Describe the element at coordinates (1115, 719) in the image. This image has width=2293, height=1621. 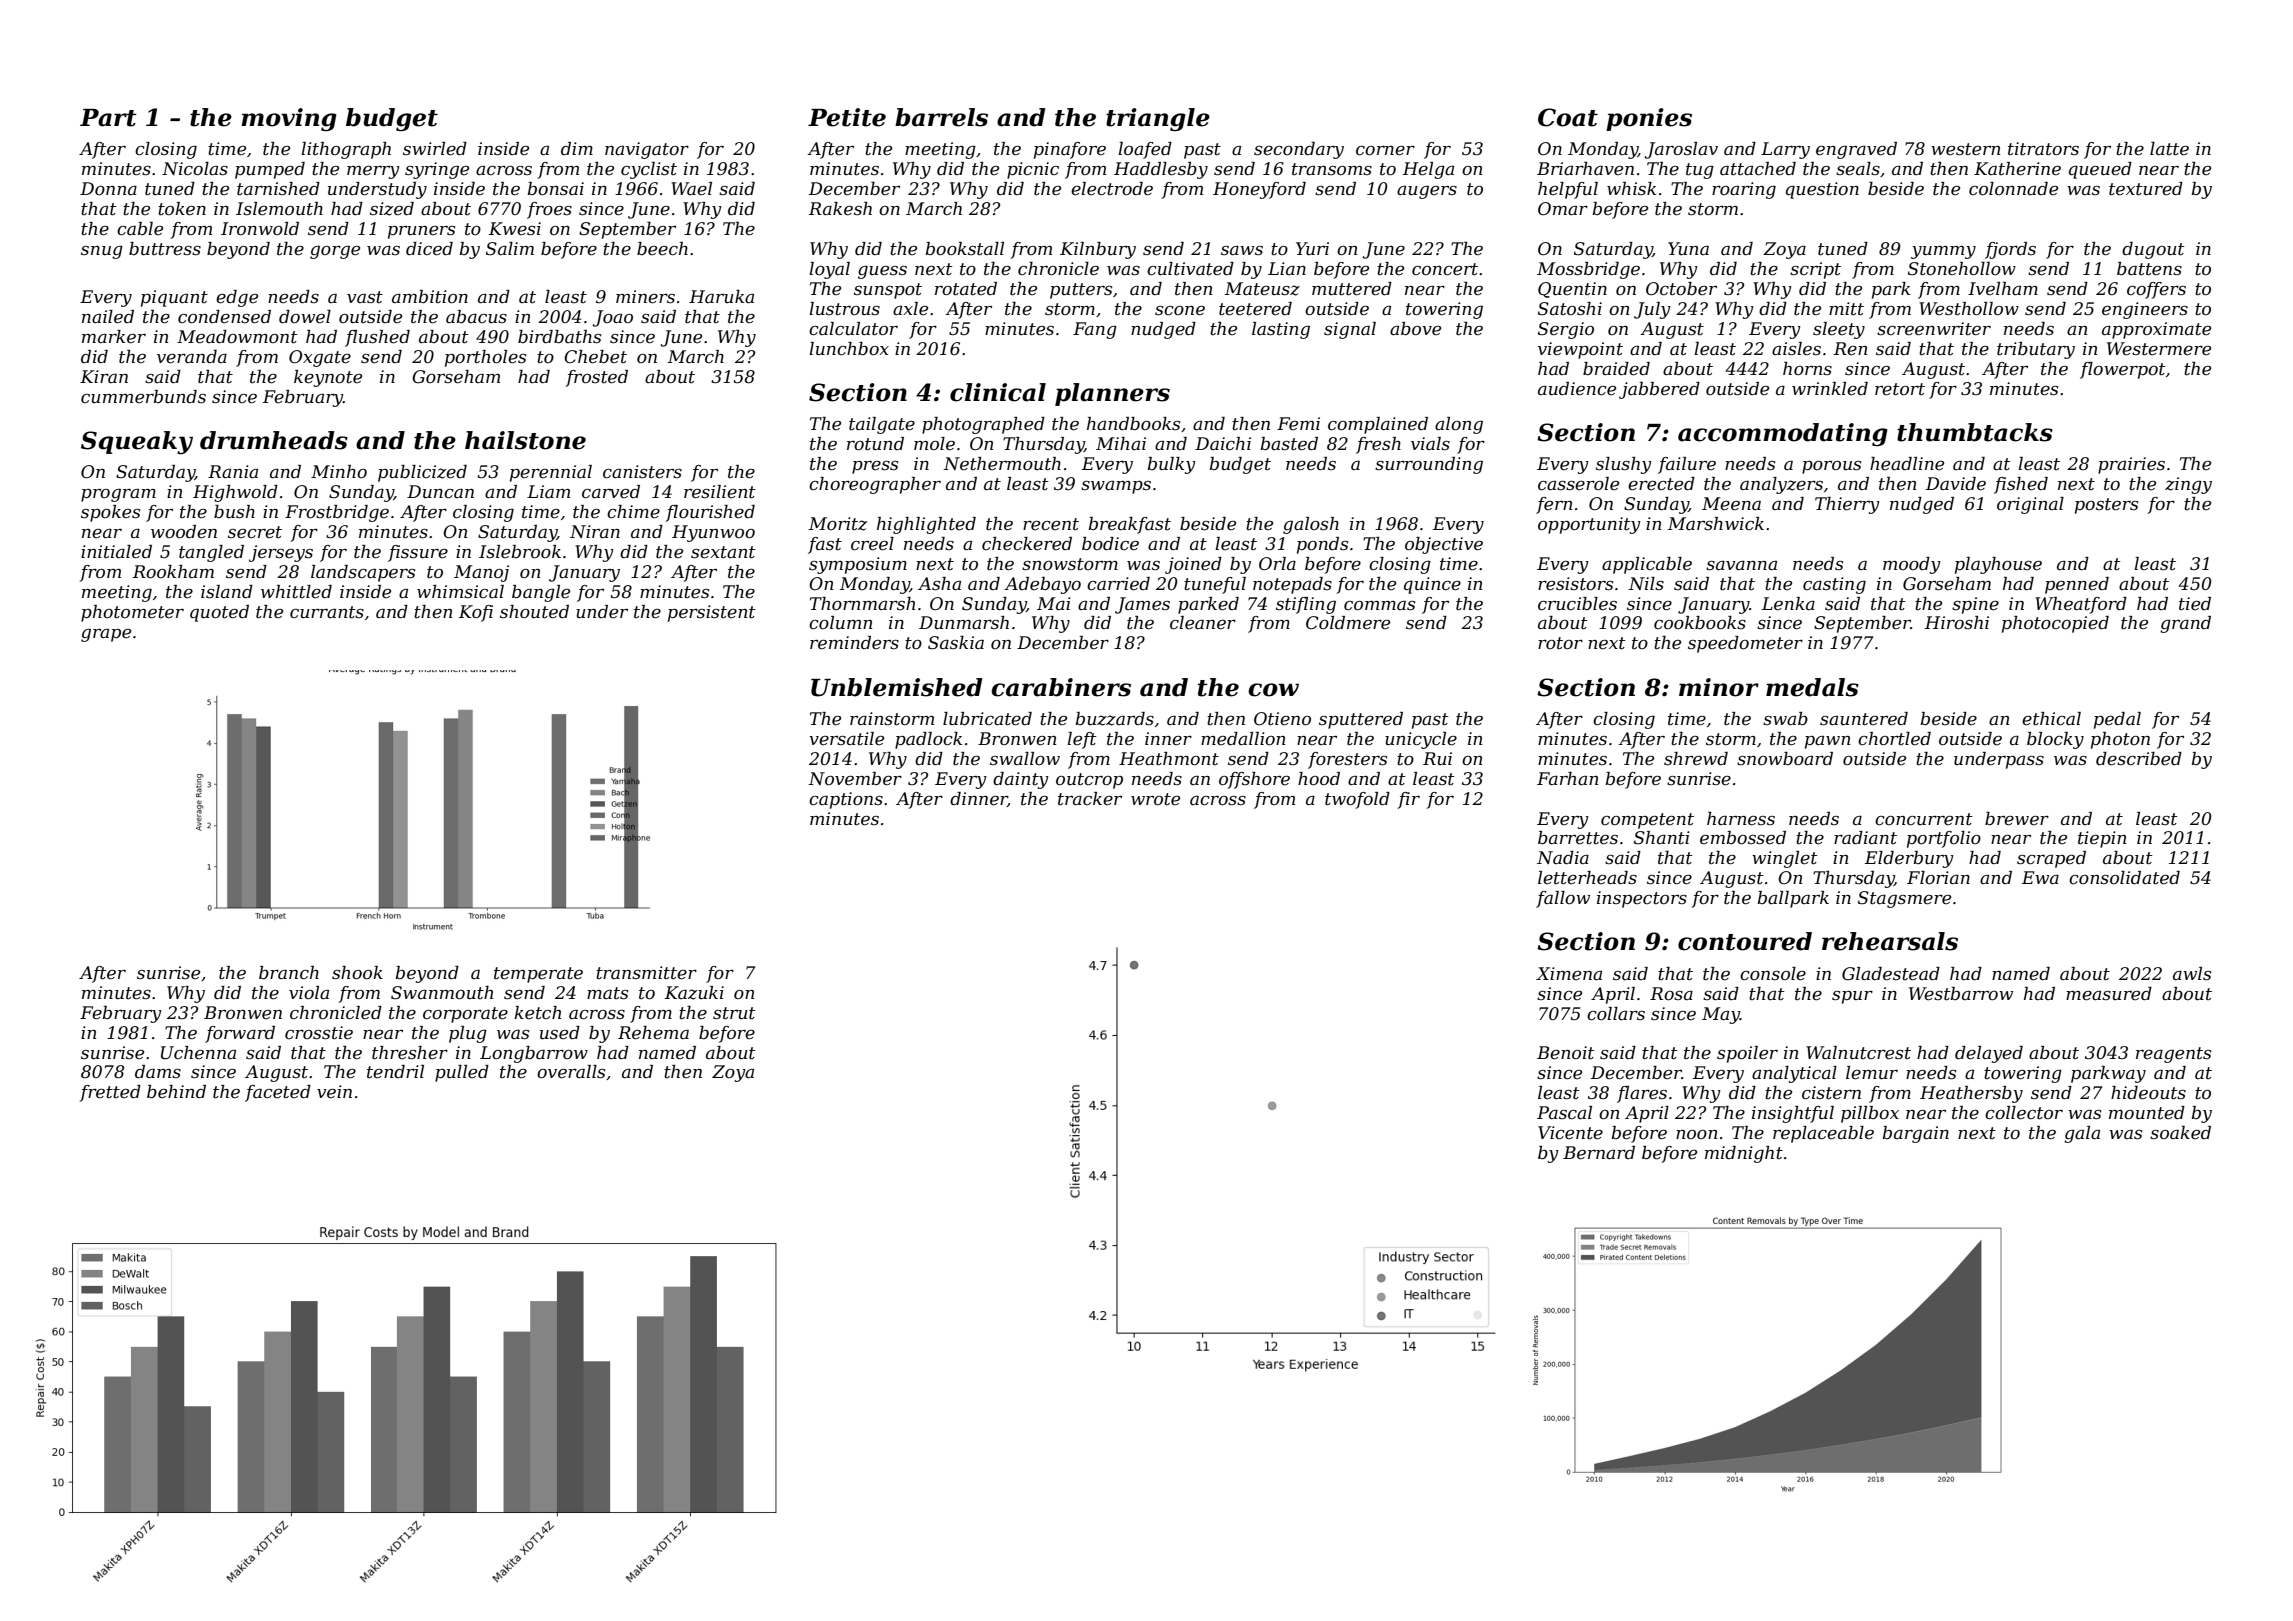
I see `buzzards` at that location.
